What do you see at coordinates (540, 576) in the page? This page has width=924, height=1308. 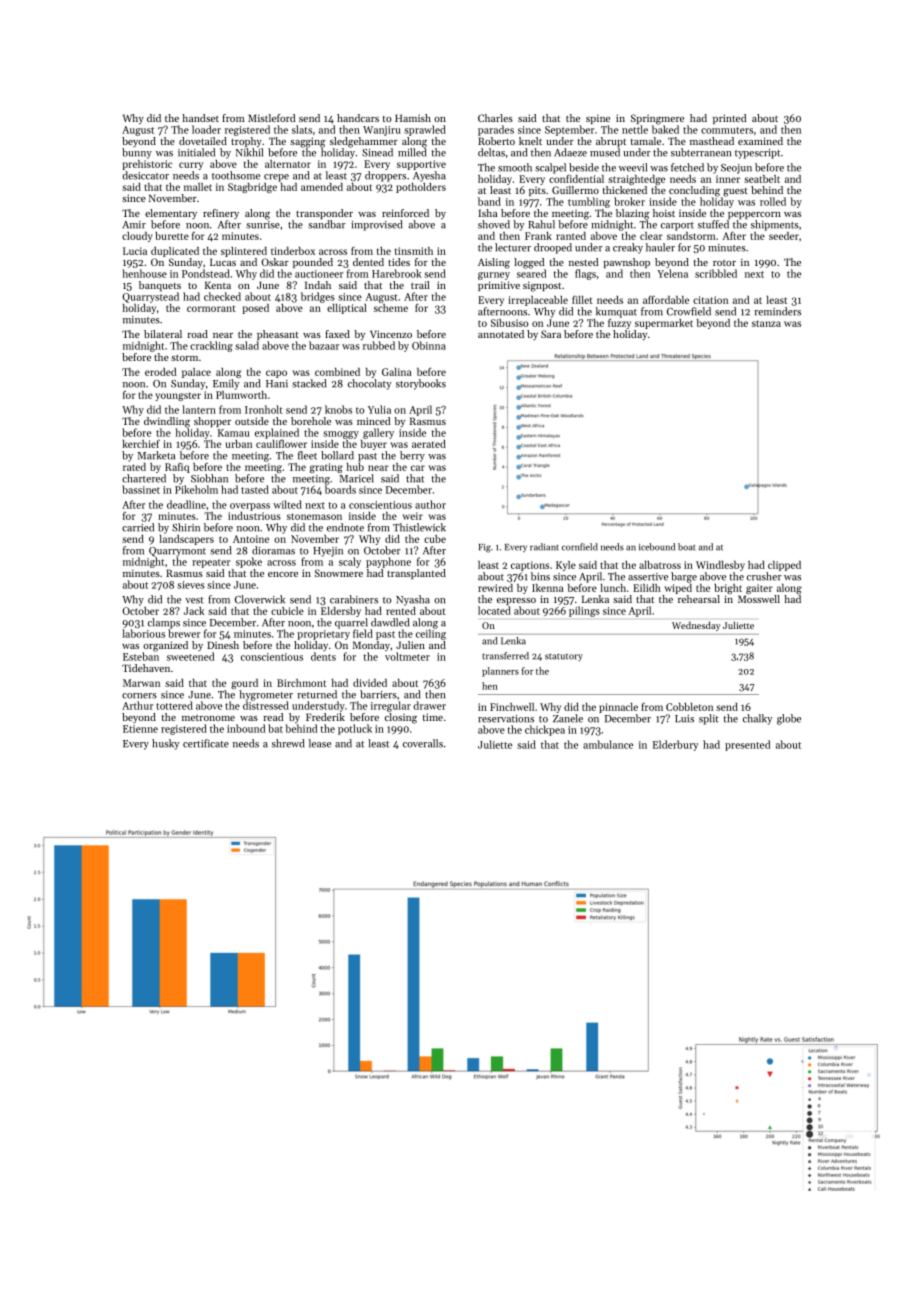 I see `bins` at bounding box center [540, 576].
